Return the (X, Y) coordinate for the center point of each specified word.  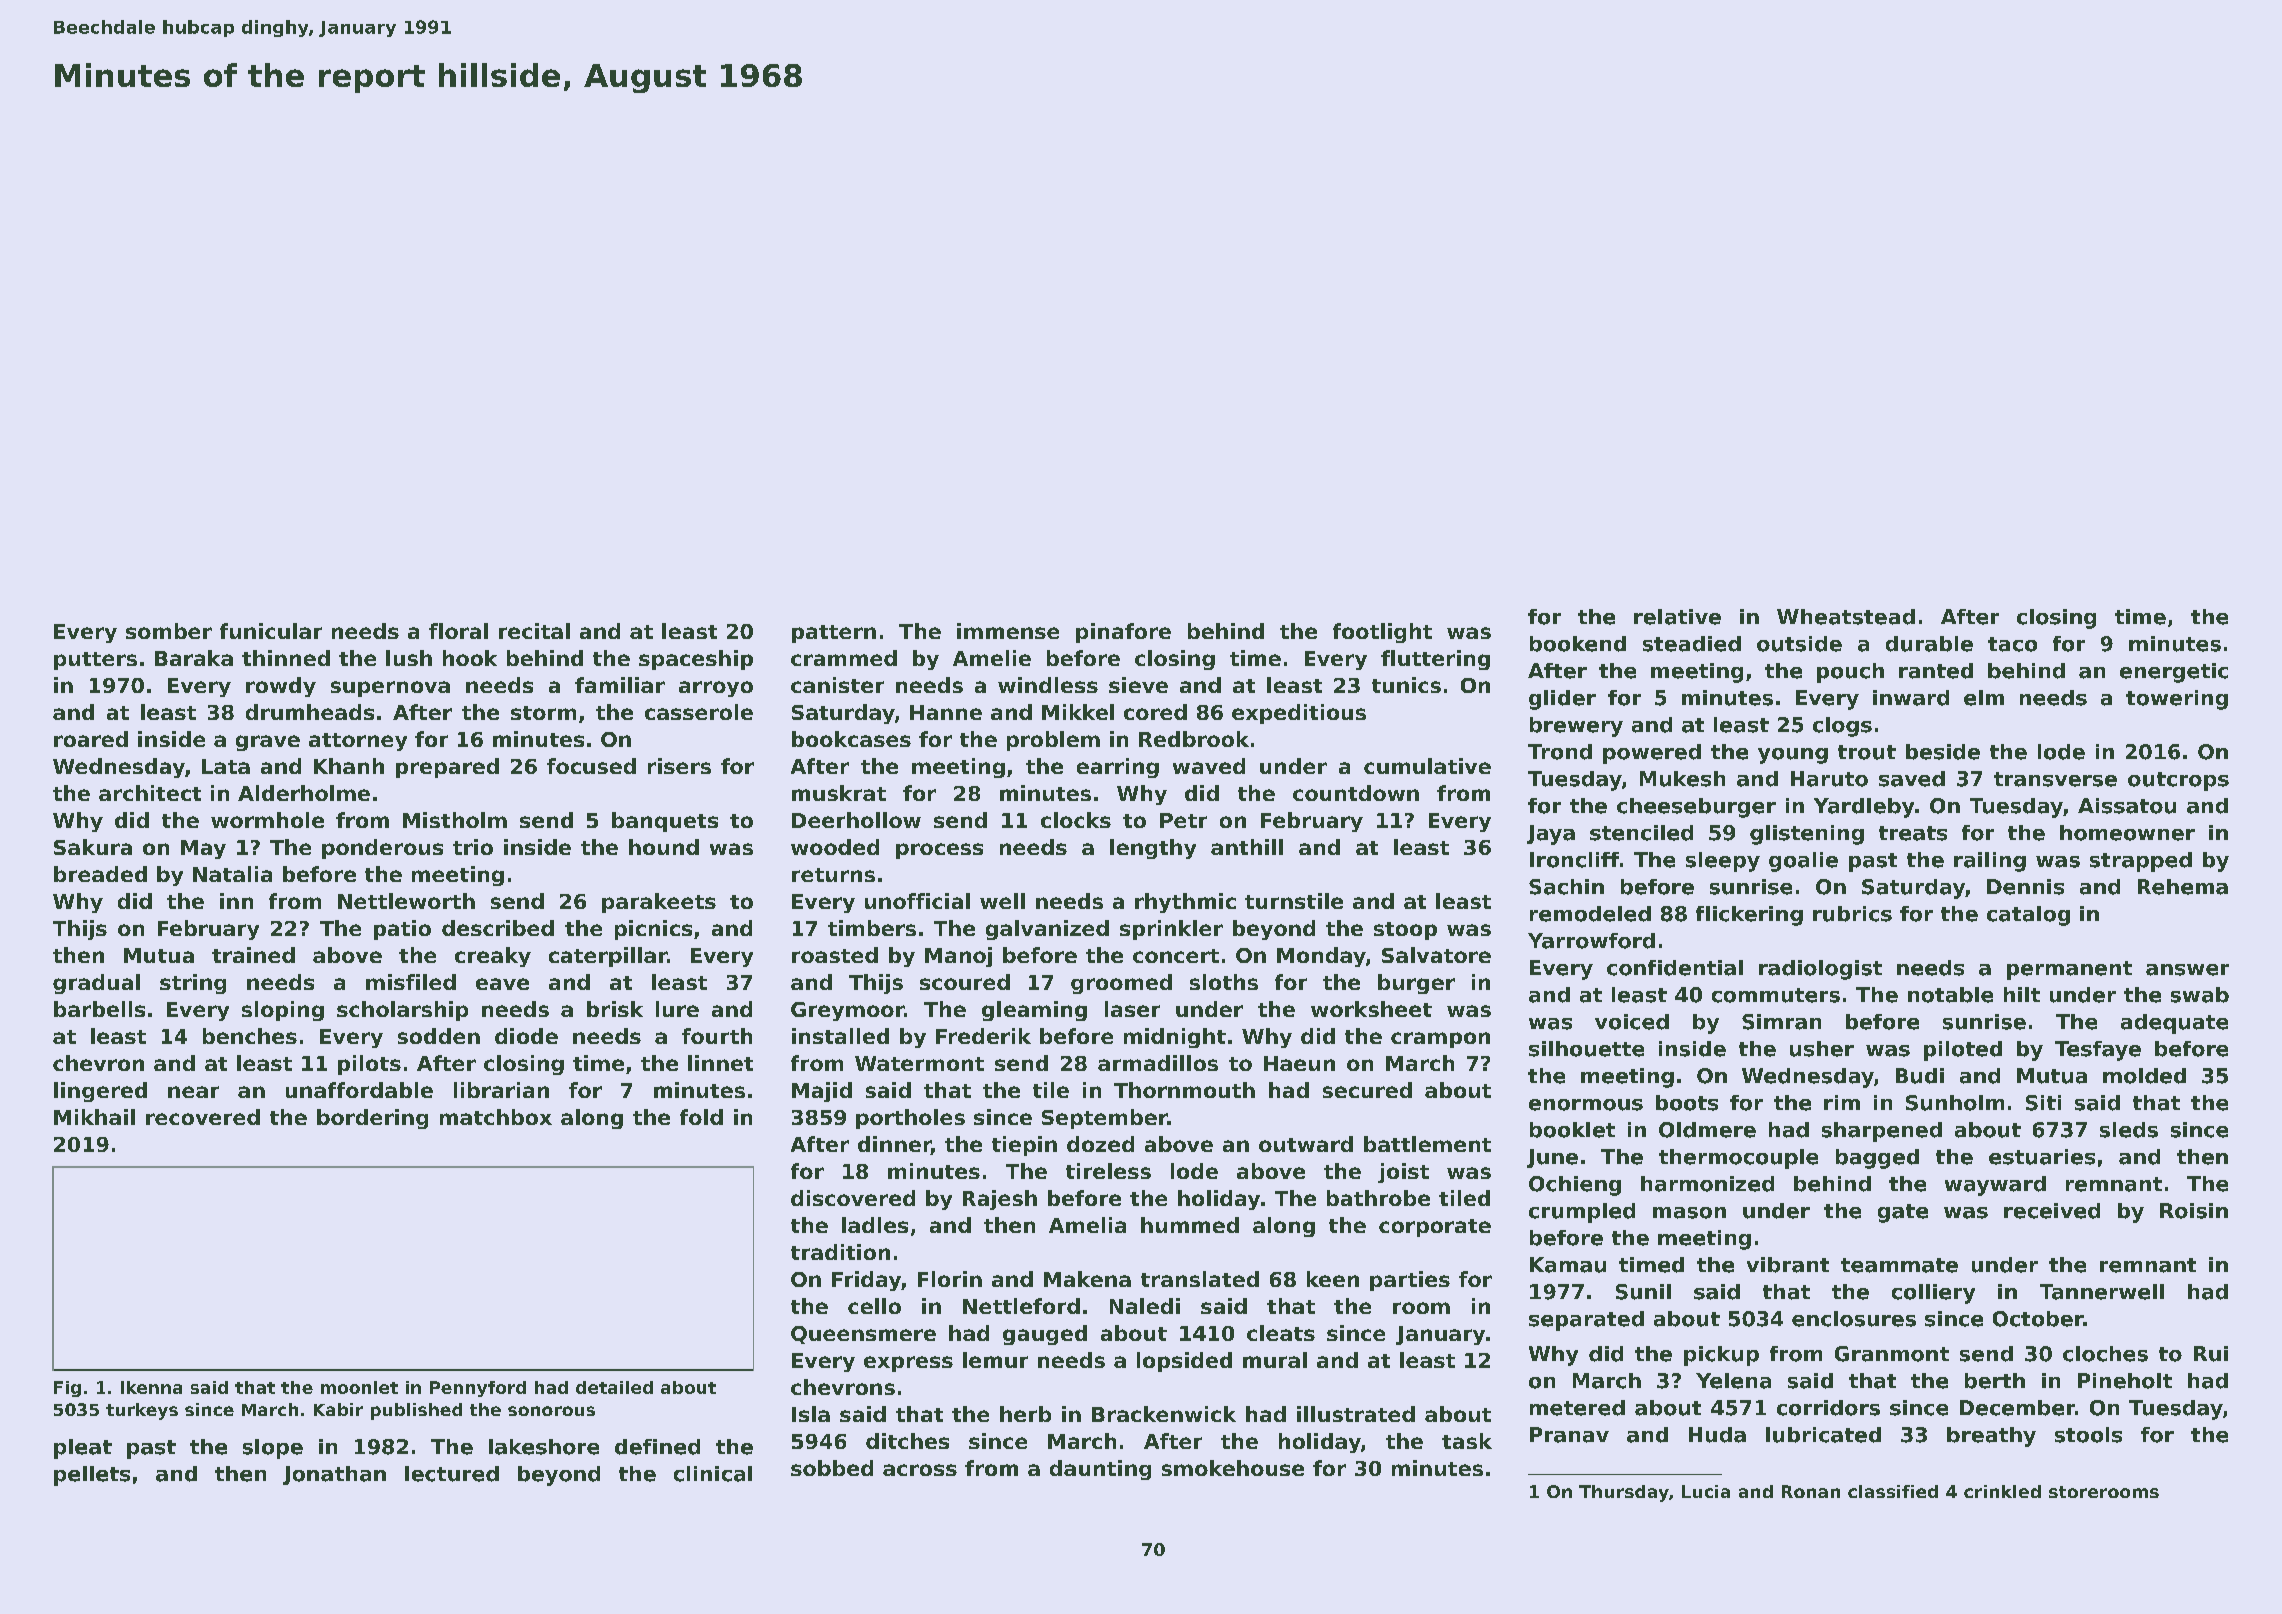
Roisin (2194, 1211)
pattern (834, 634)
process (939, 851)
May (203, 849)
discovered (853, 1198)
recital (534, 631)
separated (1586, 1321)
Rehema (2183, 887)
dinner (894, 1145)
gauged (1045, 1335)
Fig (67, 1389)
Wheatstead (1846, 617)
